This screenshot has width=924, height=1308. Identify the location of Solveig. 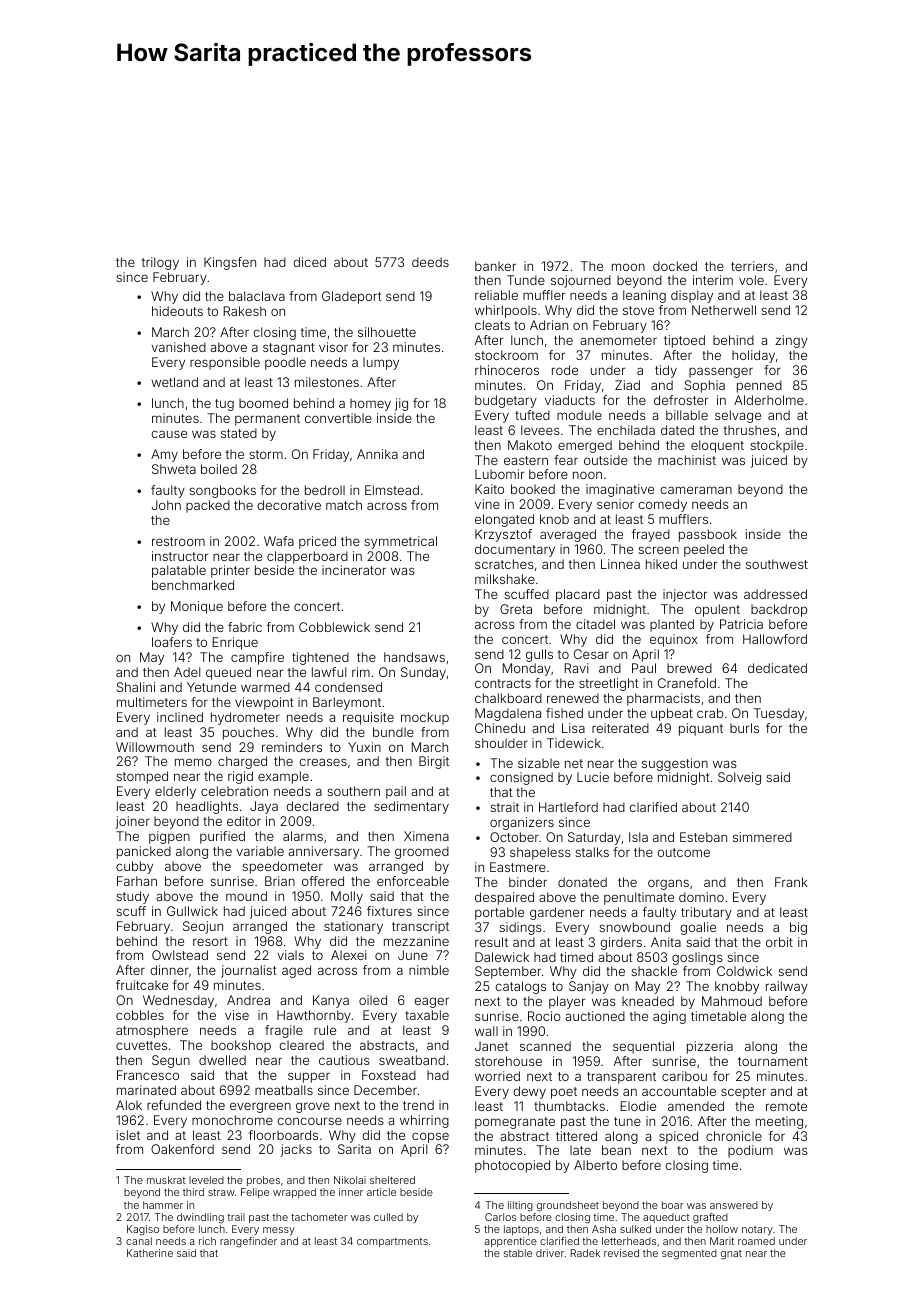
(739, 778).
